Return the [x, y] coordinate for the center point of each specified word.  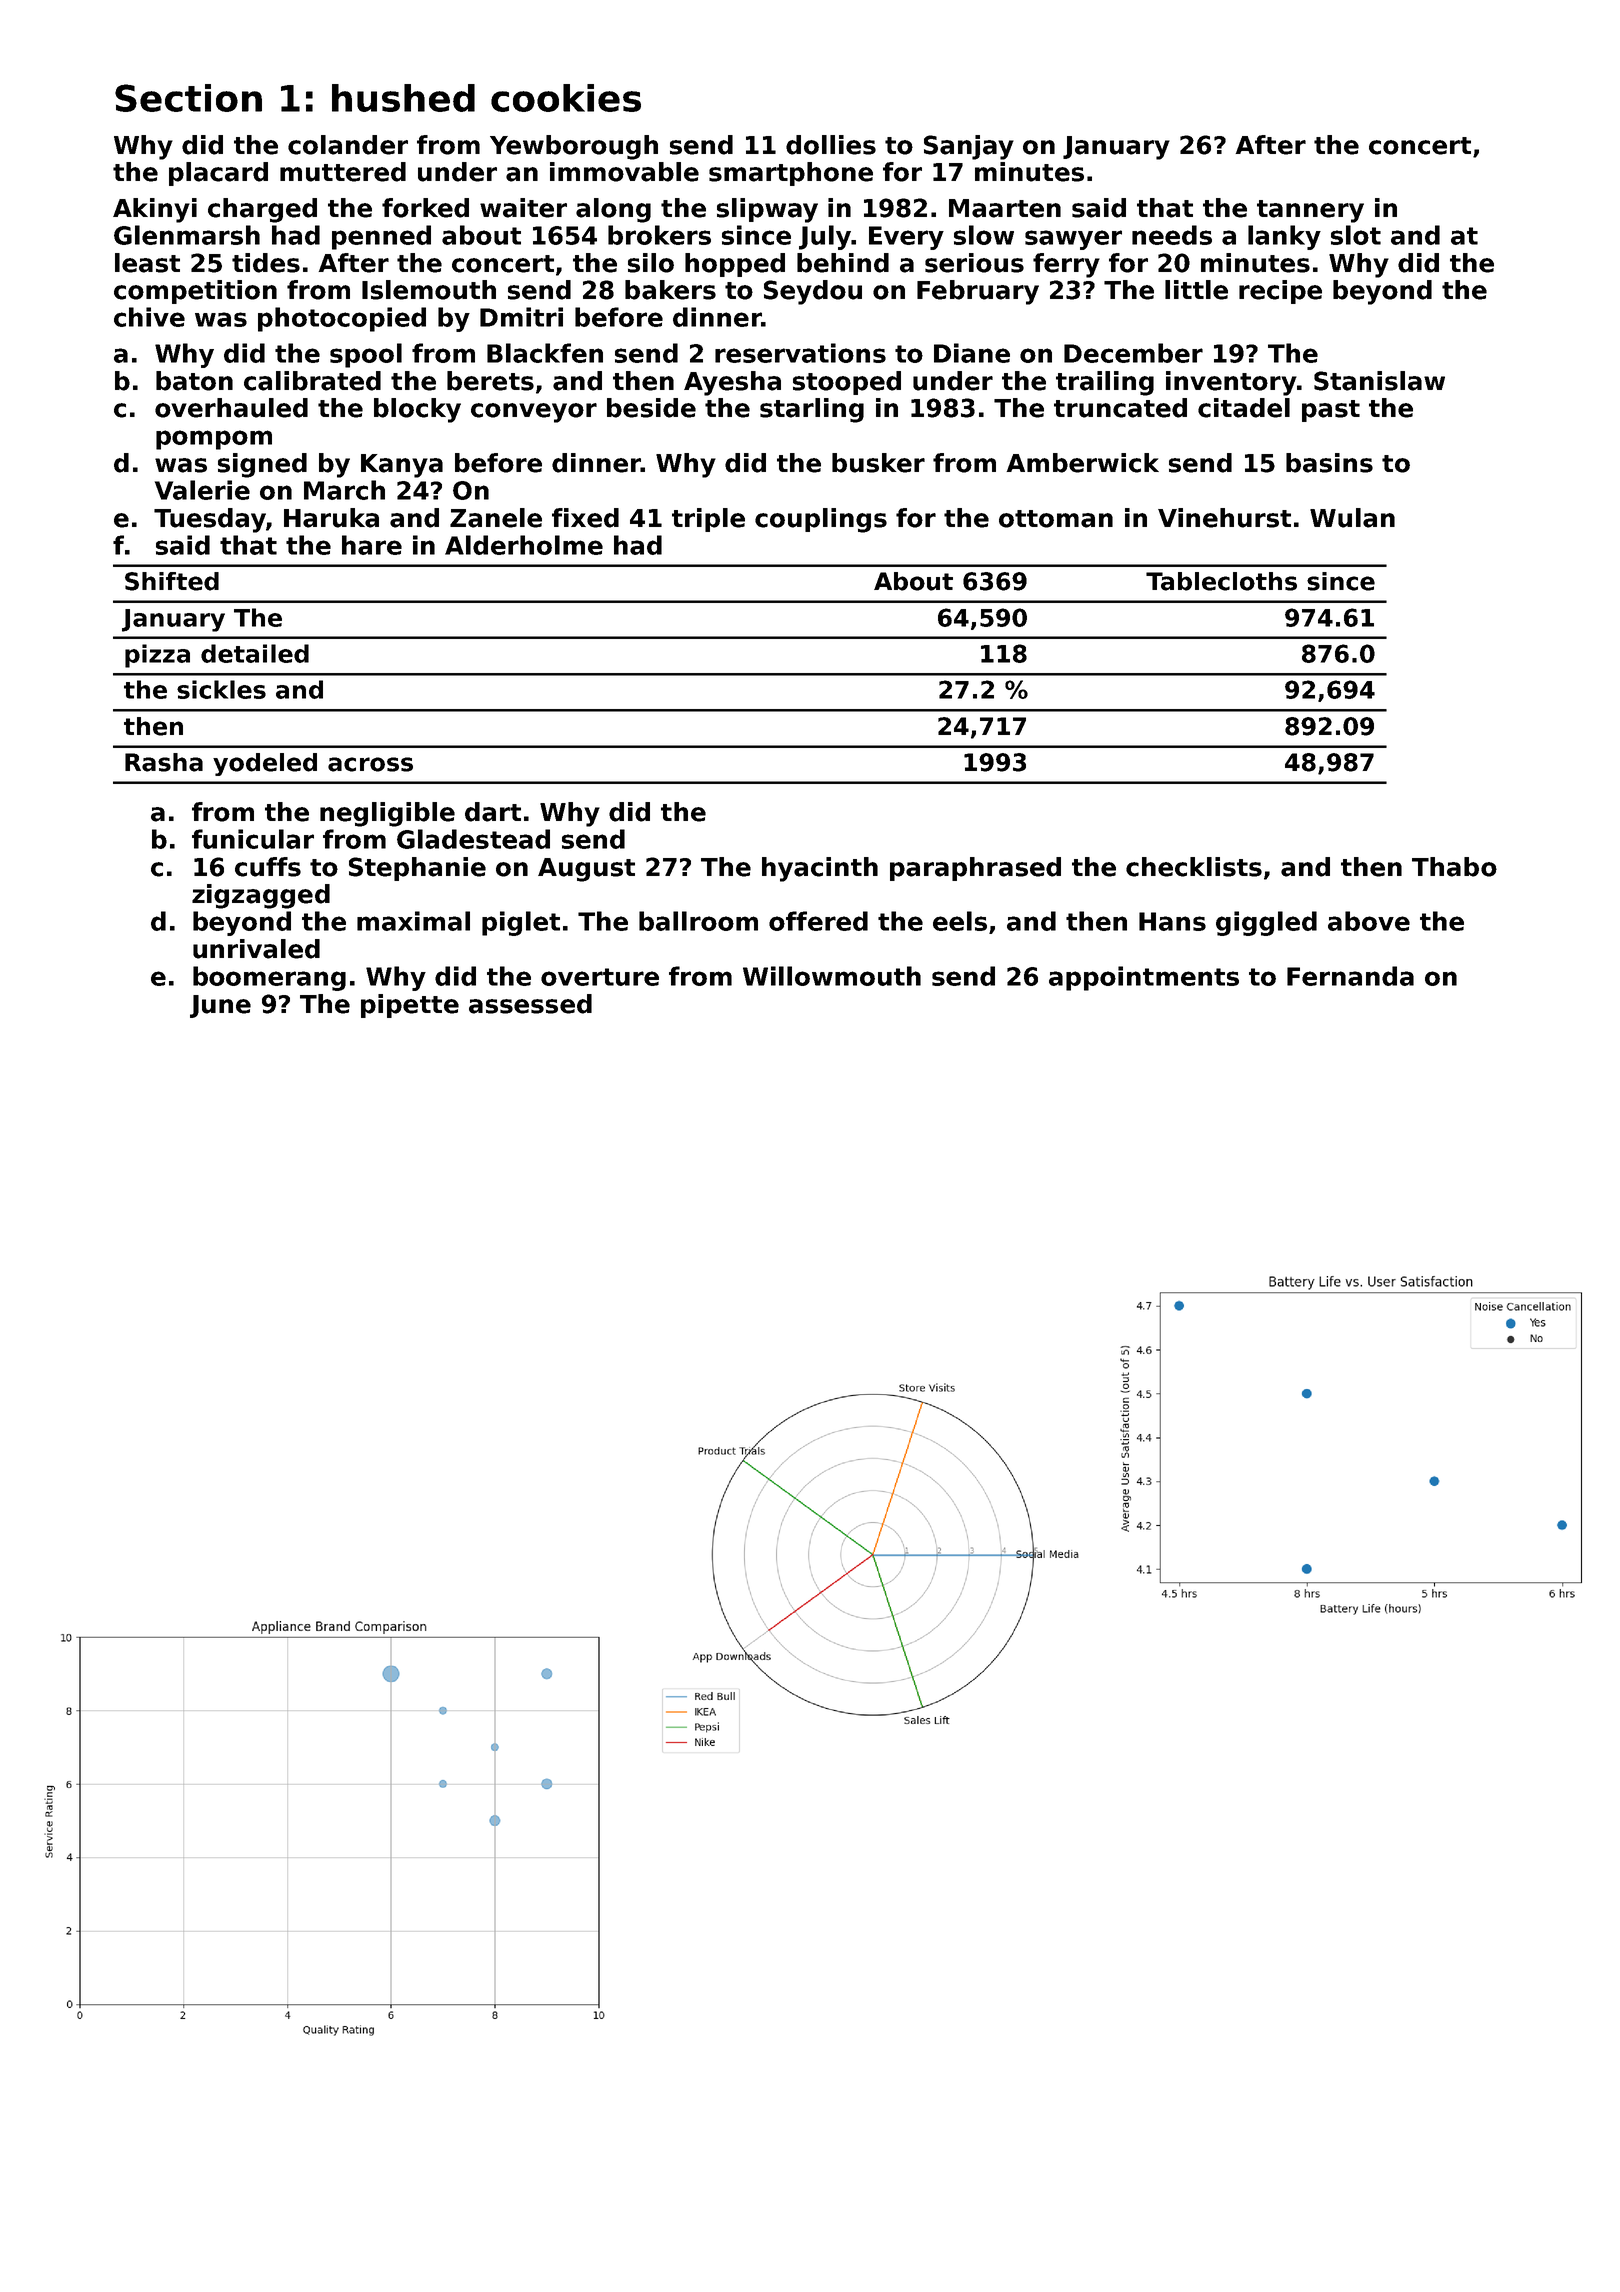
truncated [1120, 408]
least [147, 263]
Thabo [1454, 867]
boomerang [269, 978]
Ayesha [732, 383]
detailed [255, 653]
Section [188, 98]
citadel [1244, 408]
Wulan [1352, 518]
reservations [800, 353]
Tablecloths [1221, 581]
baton [194, 381]
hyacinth [820, 869]
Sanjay [969, 147]
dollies [831, 145]
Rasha [164, 762]
